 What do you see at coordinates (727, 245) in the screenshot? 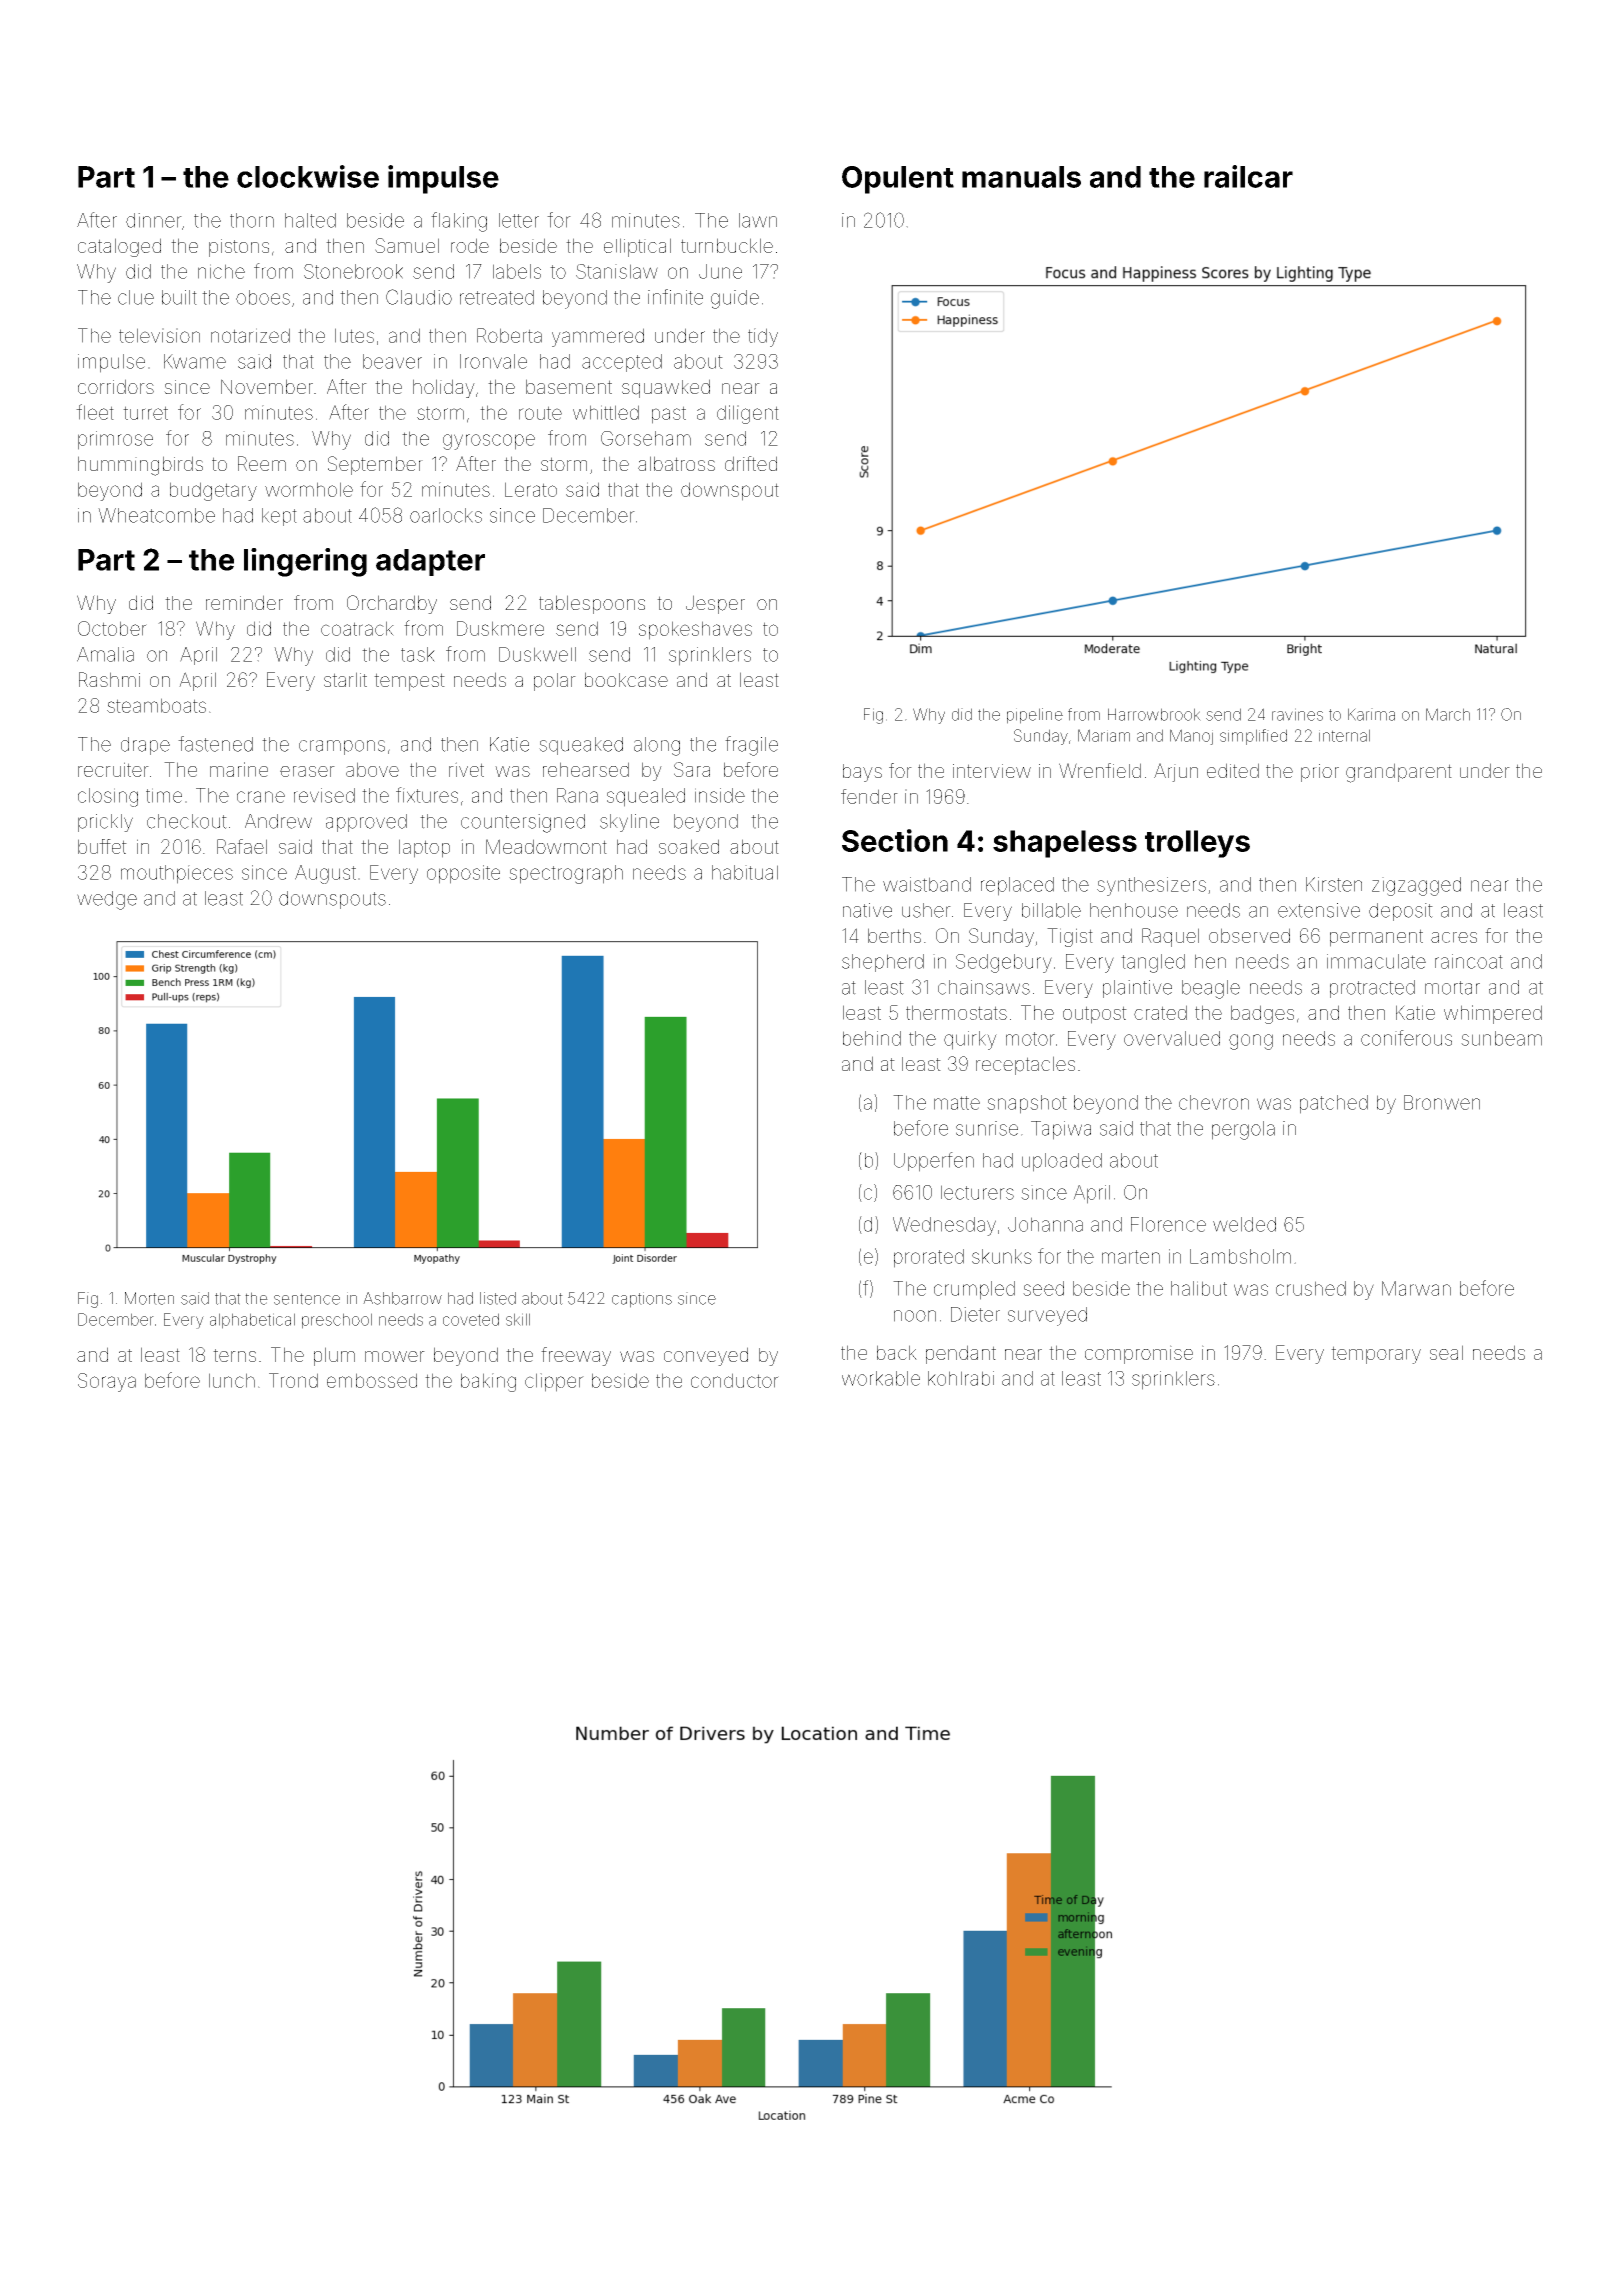
I see `turnbuckle` at bounding box center [727, 245].
